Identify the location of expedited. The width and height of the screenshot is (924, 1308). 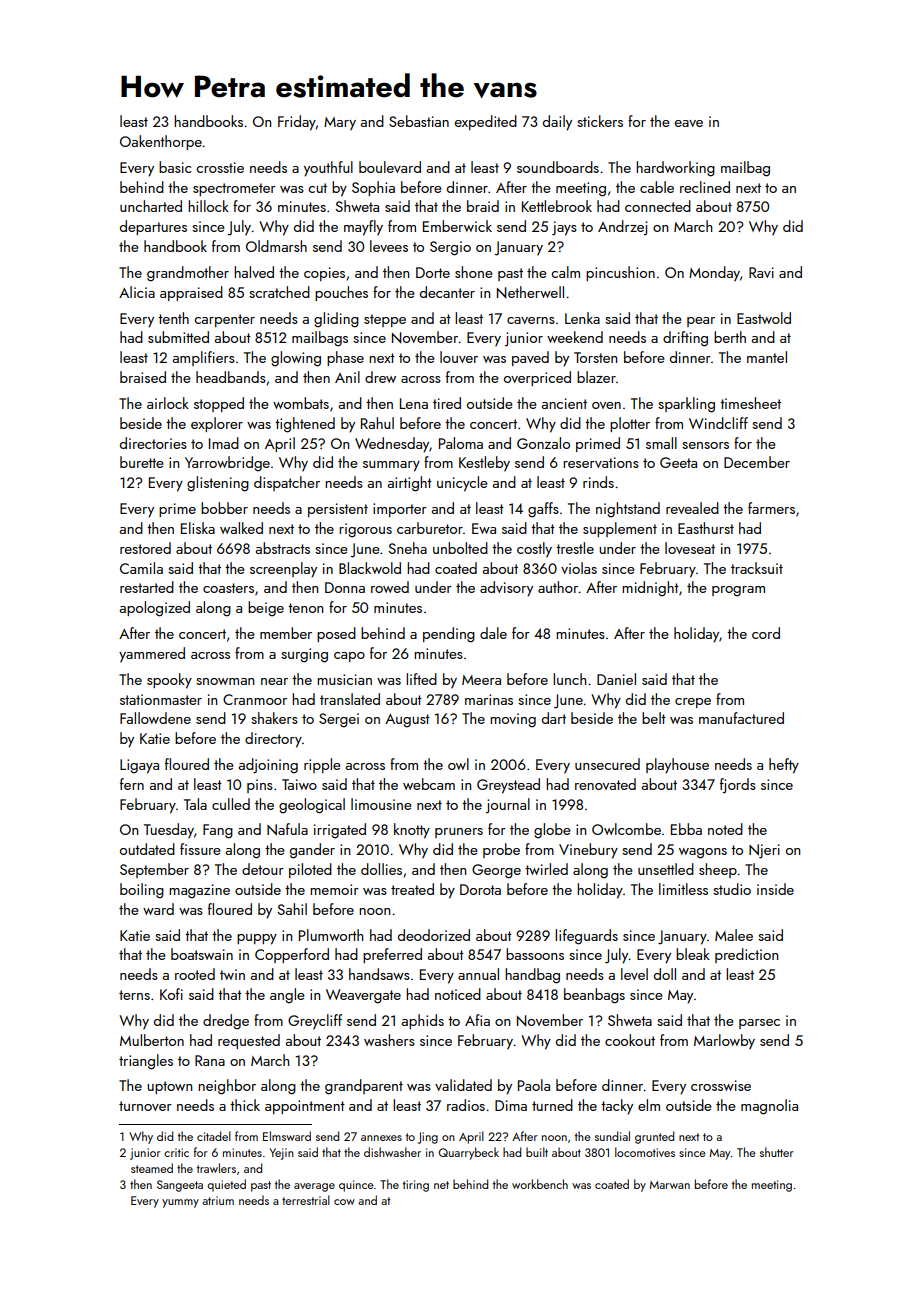
(486, 122).
